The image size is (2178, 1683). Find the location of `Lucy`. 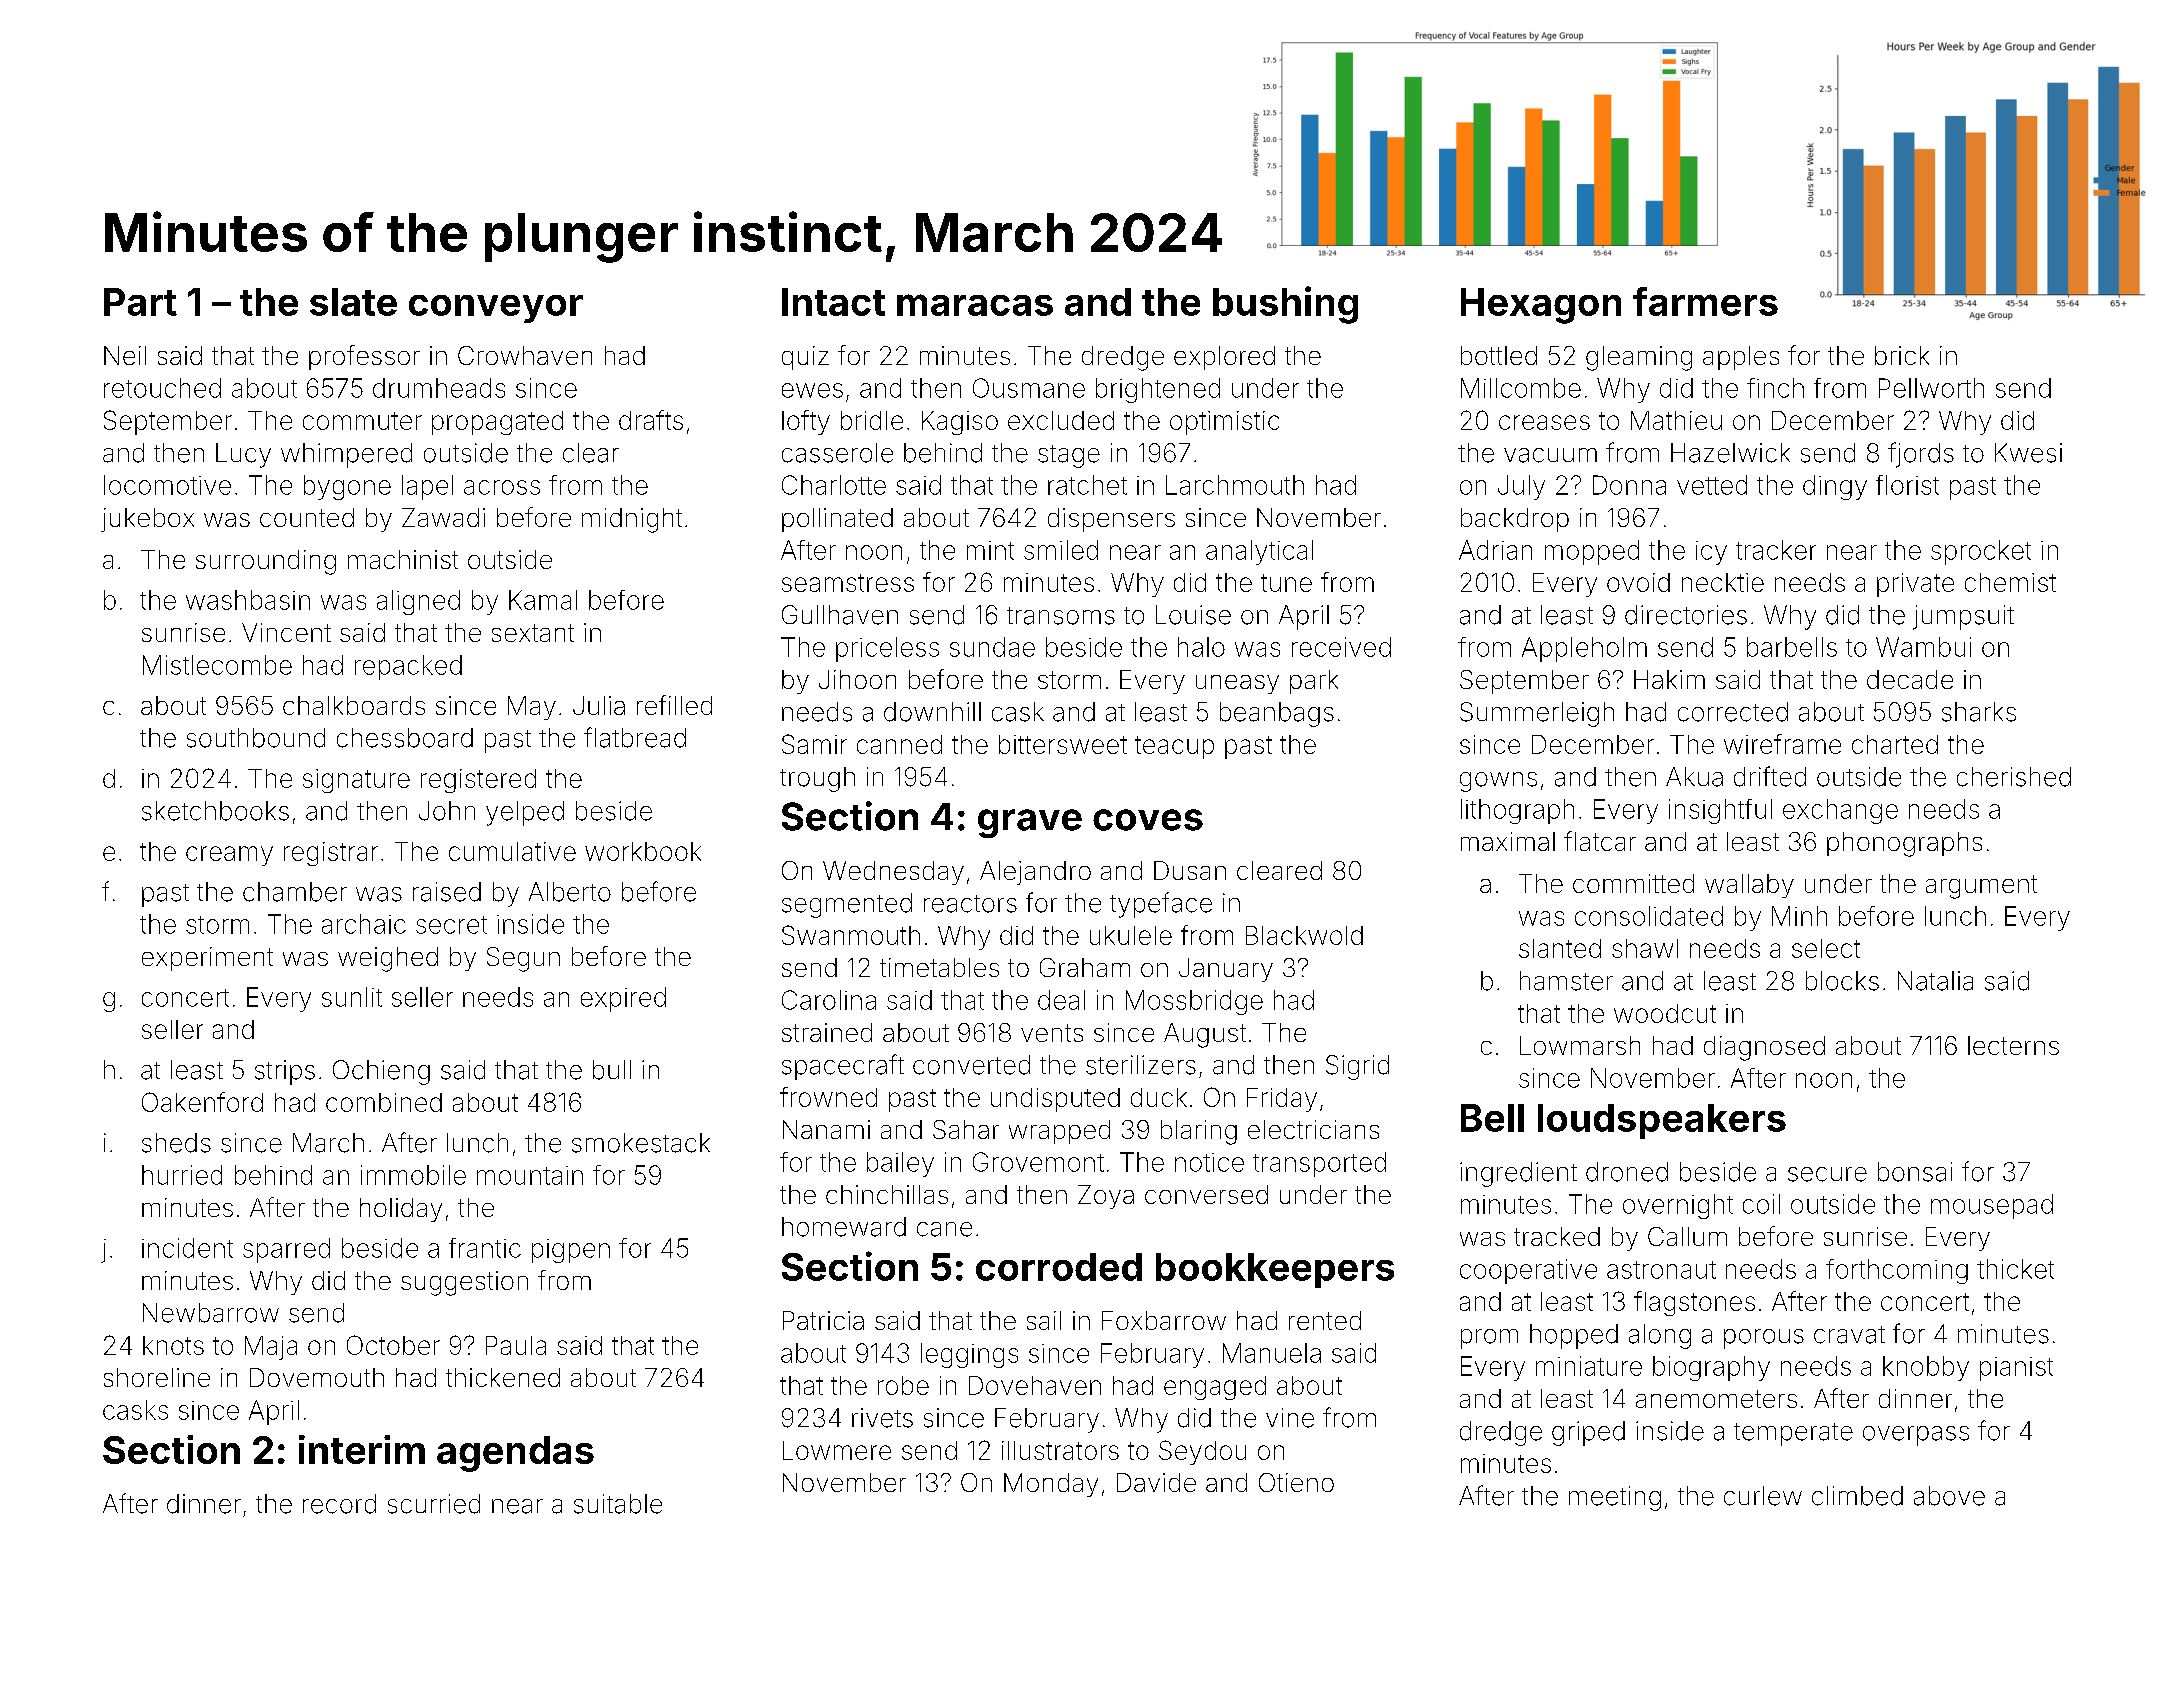

Lucy is located at coordinates (243, 455).
